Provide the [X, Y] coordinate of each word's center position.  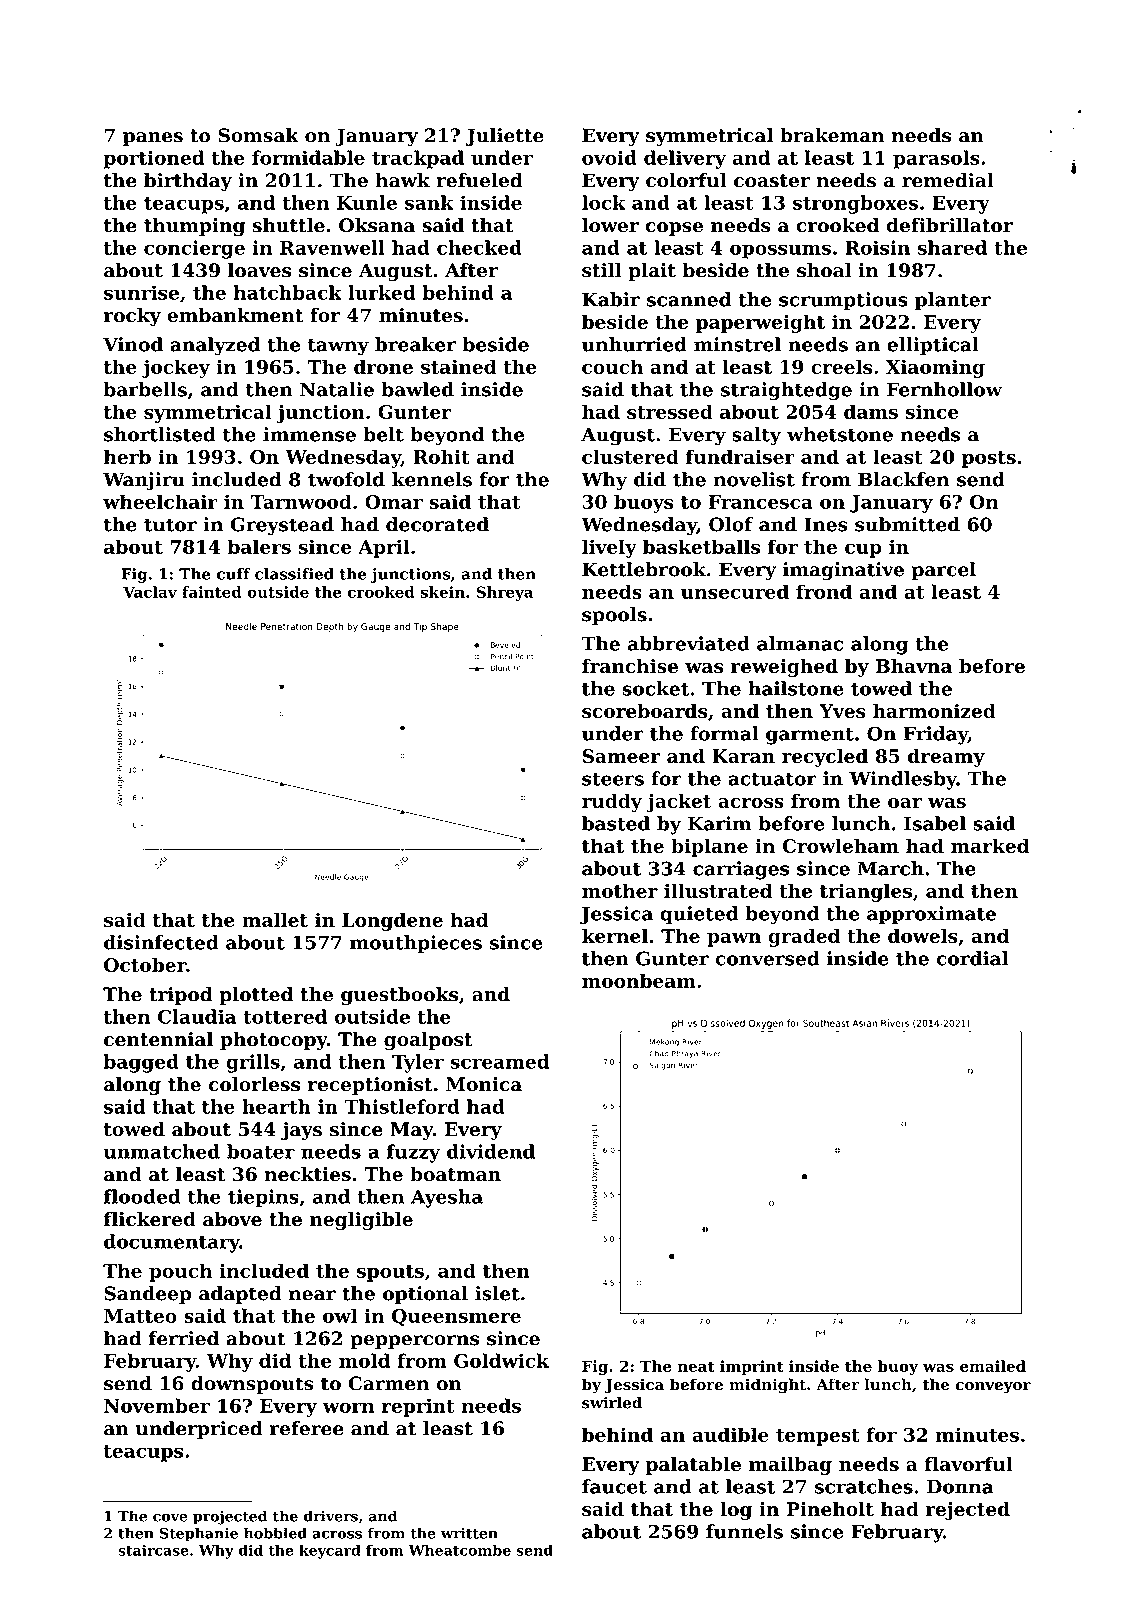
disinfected [161, 942]
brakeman [832, 135]
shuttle [289, 225]
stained [458, 366]
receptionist [370, 1086]
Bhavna [914, 665]
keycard [330, 1551]
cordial [972, 958]
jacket [678, 802]
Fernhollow [944, 389]
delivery [685, 159]
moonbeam [639, 980]
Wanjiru [144, 481]
